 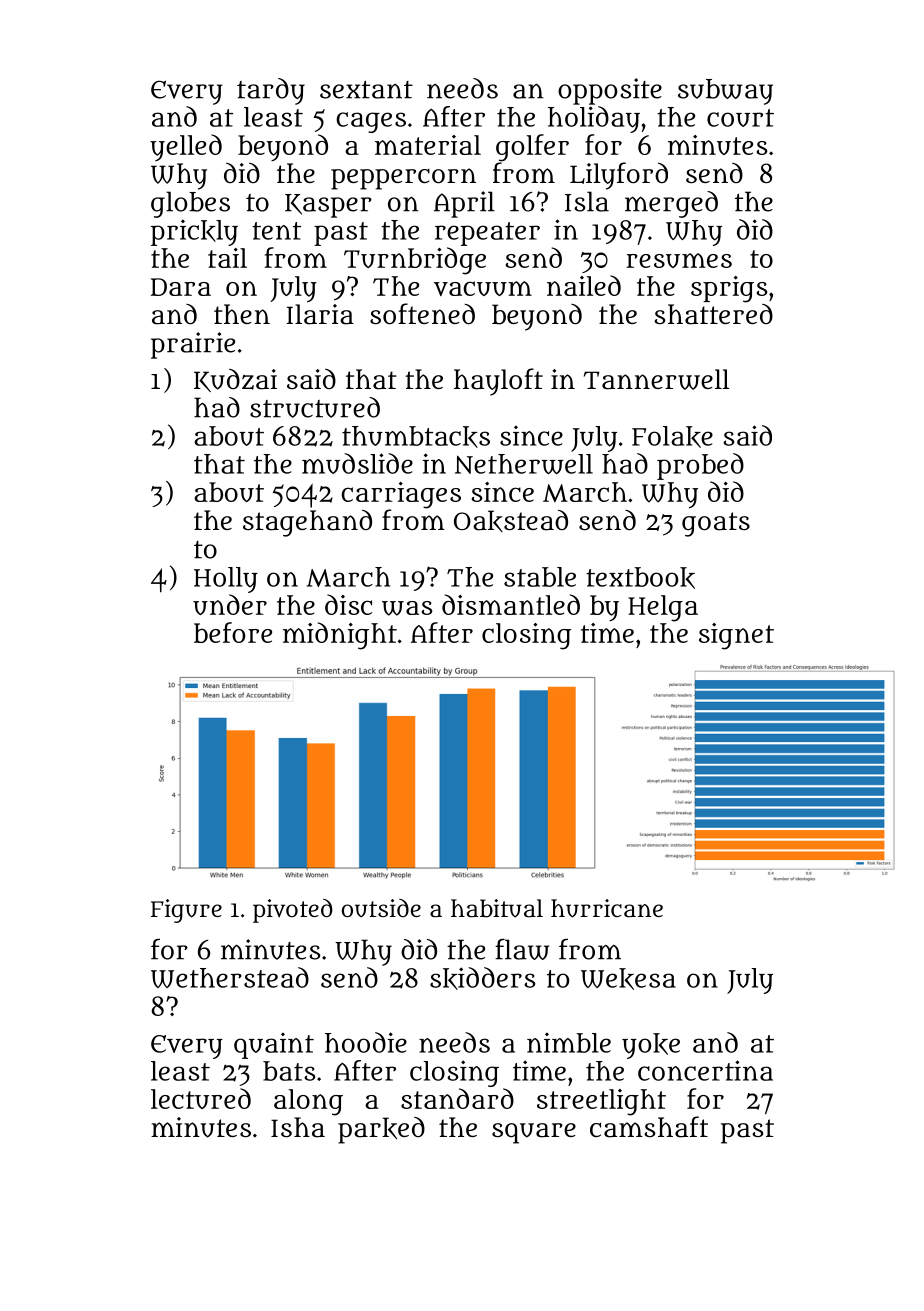 What do you see at coordinates (381, 908) in the document?
I see `outside` at bounding box center [381, 908].
